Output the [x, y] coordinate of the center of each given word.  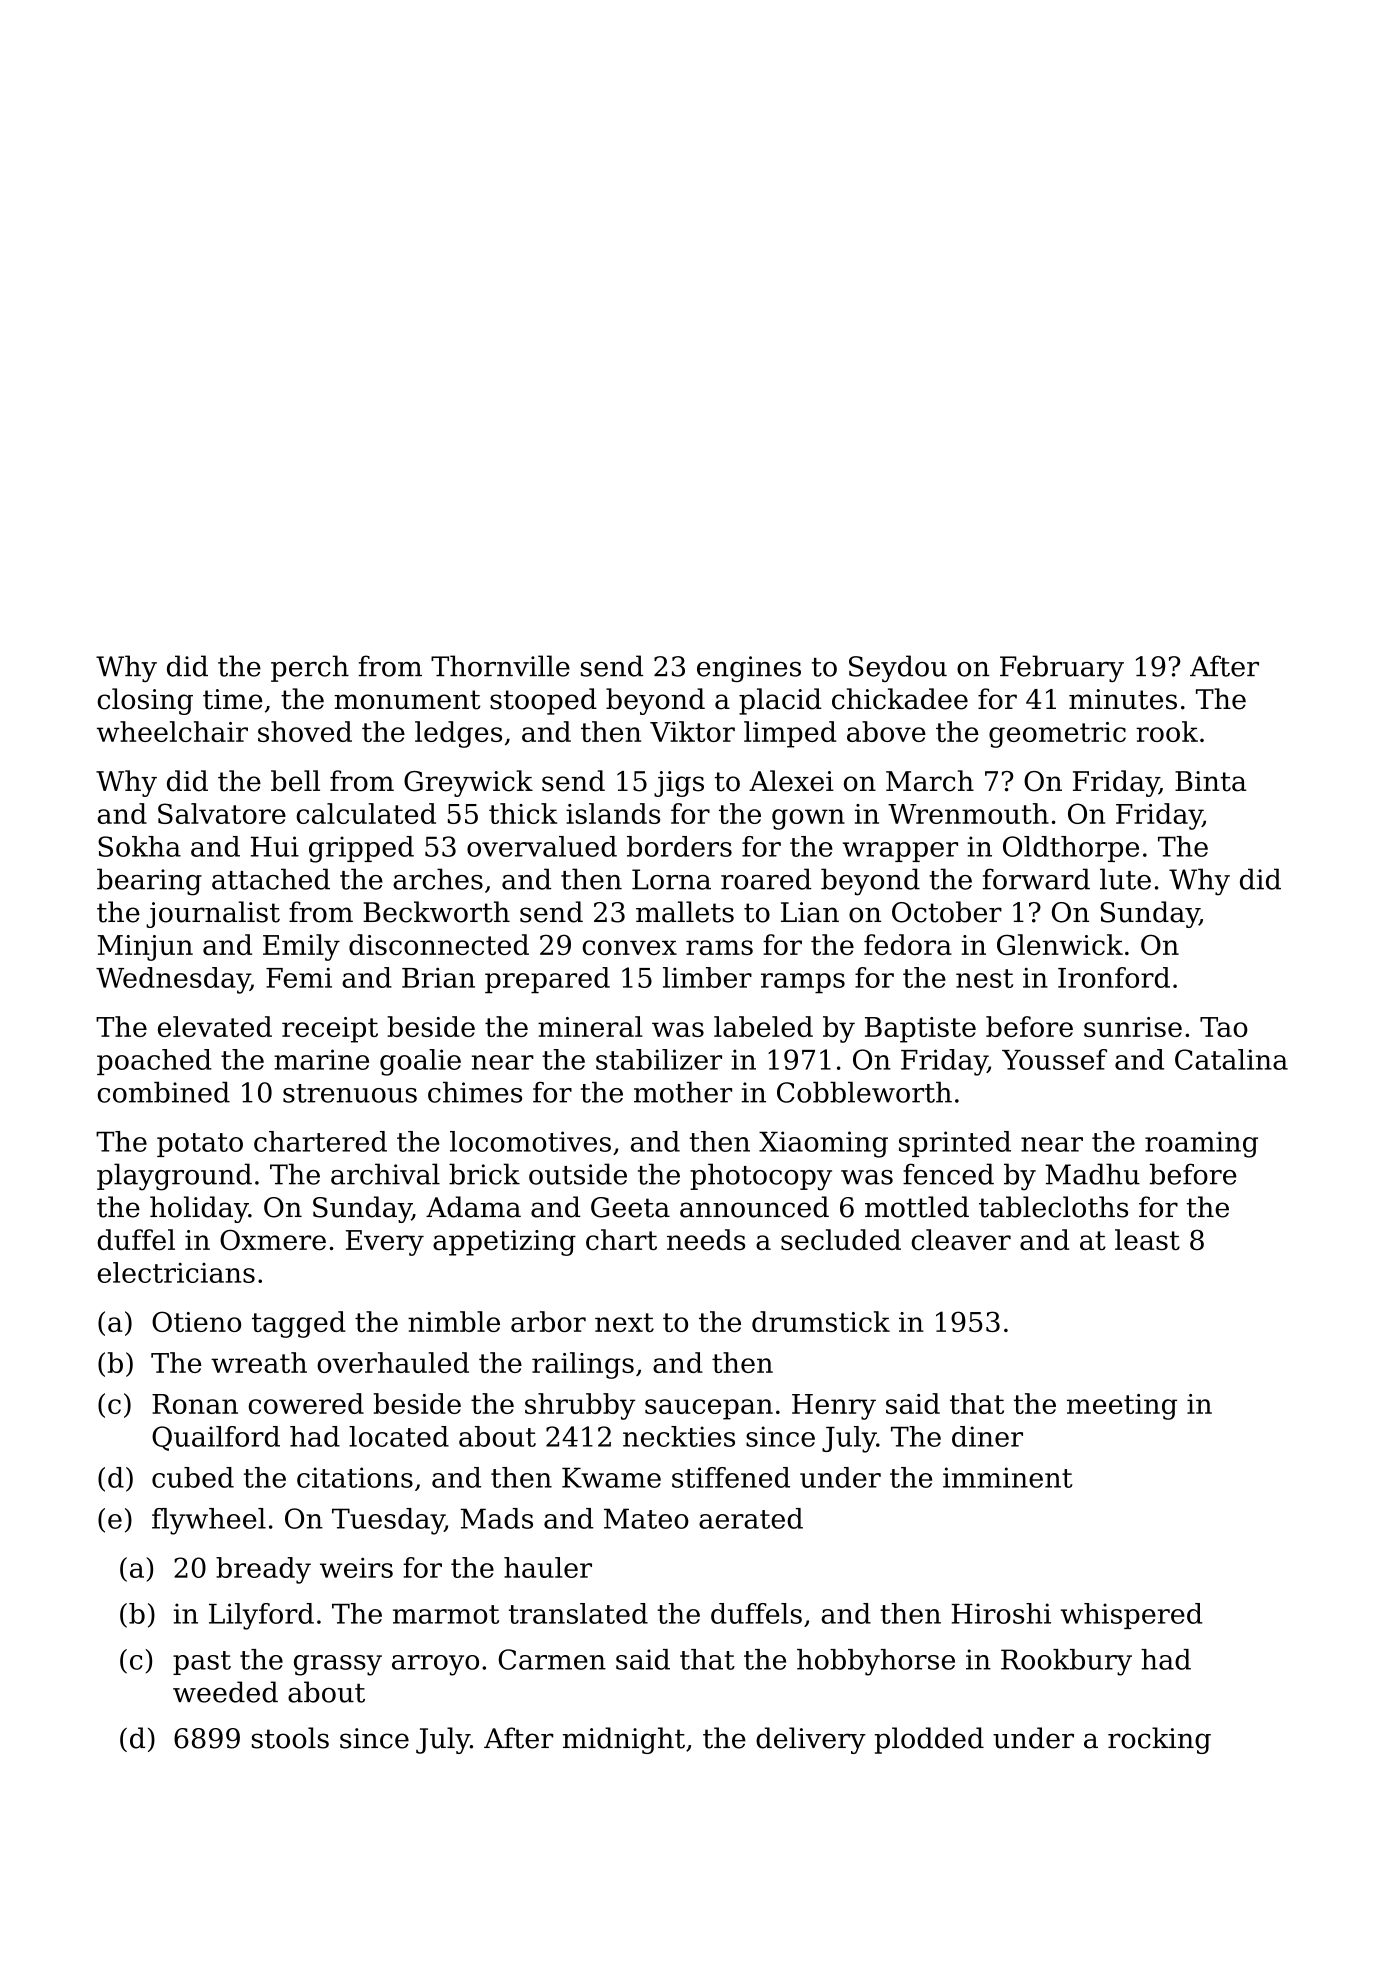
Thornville [500, 666]
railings [583, 1365]
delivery [811, 1740]
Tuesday [388, 1521]
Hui [275, 846]
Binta [1211, 781]
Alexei [791, 781]
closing [145, 701]
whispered [1131, 1616]
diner [987, 1436]
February [1062, 668]
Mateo [646, 1518]
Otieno [196, 1321]
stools [290, 1738]
